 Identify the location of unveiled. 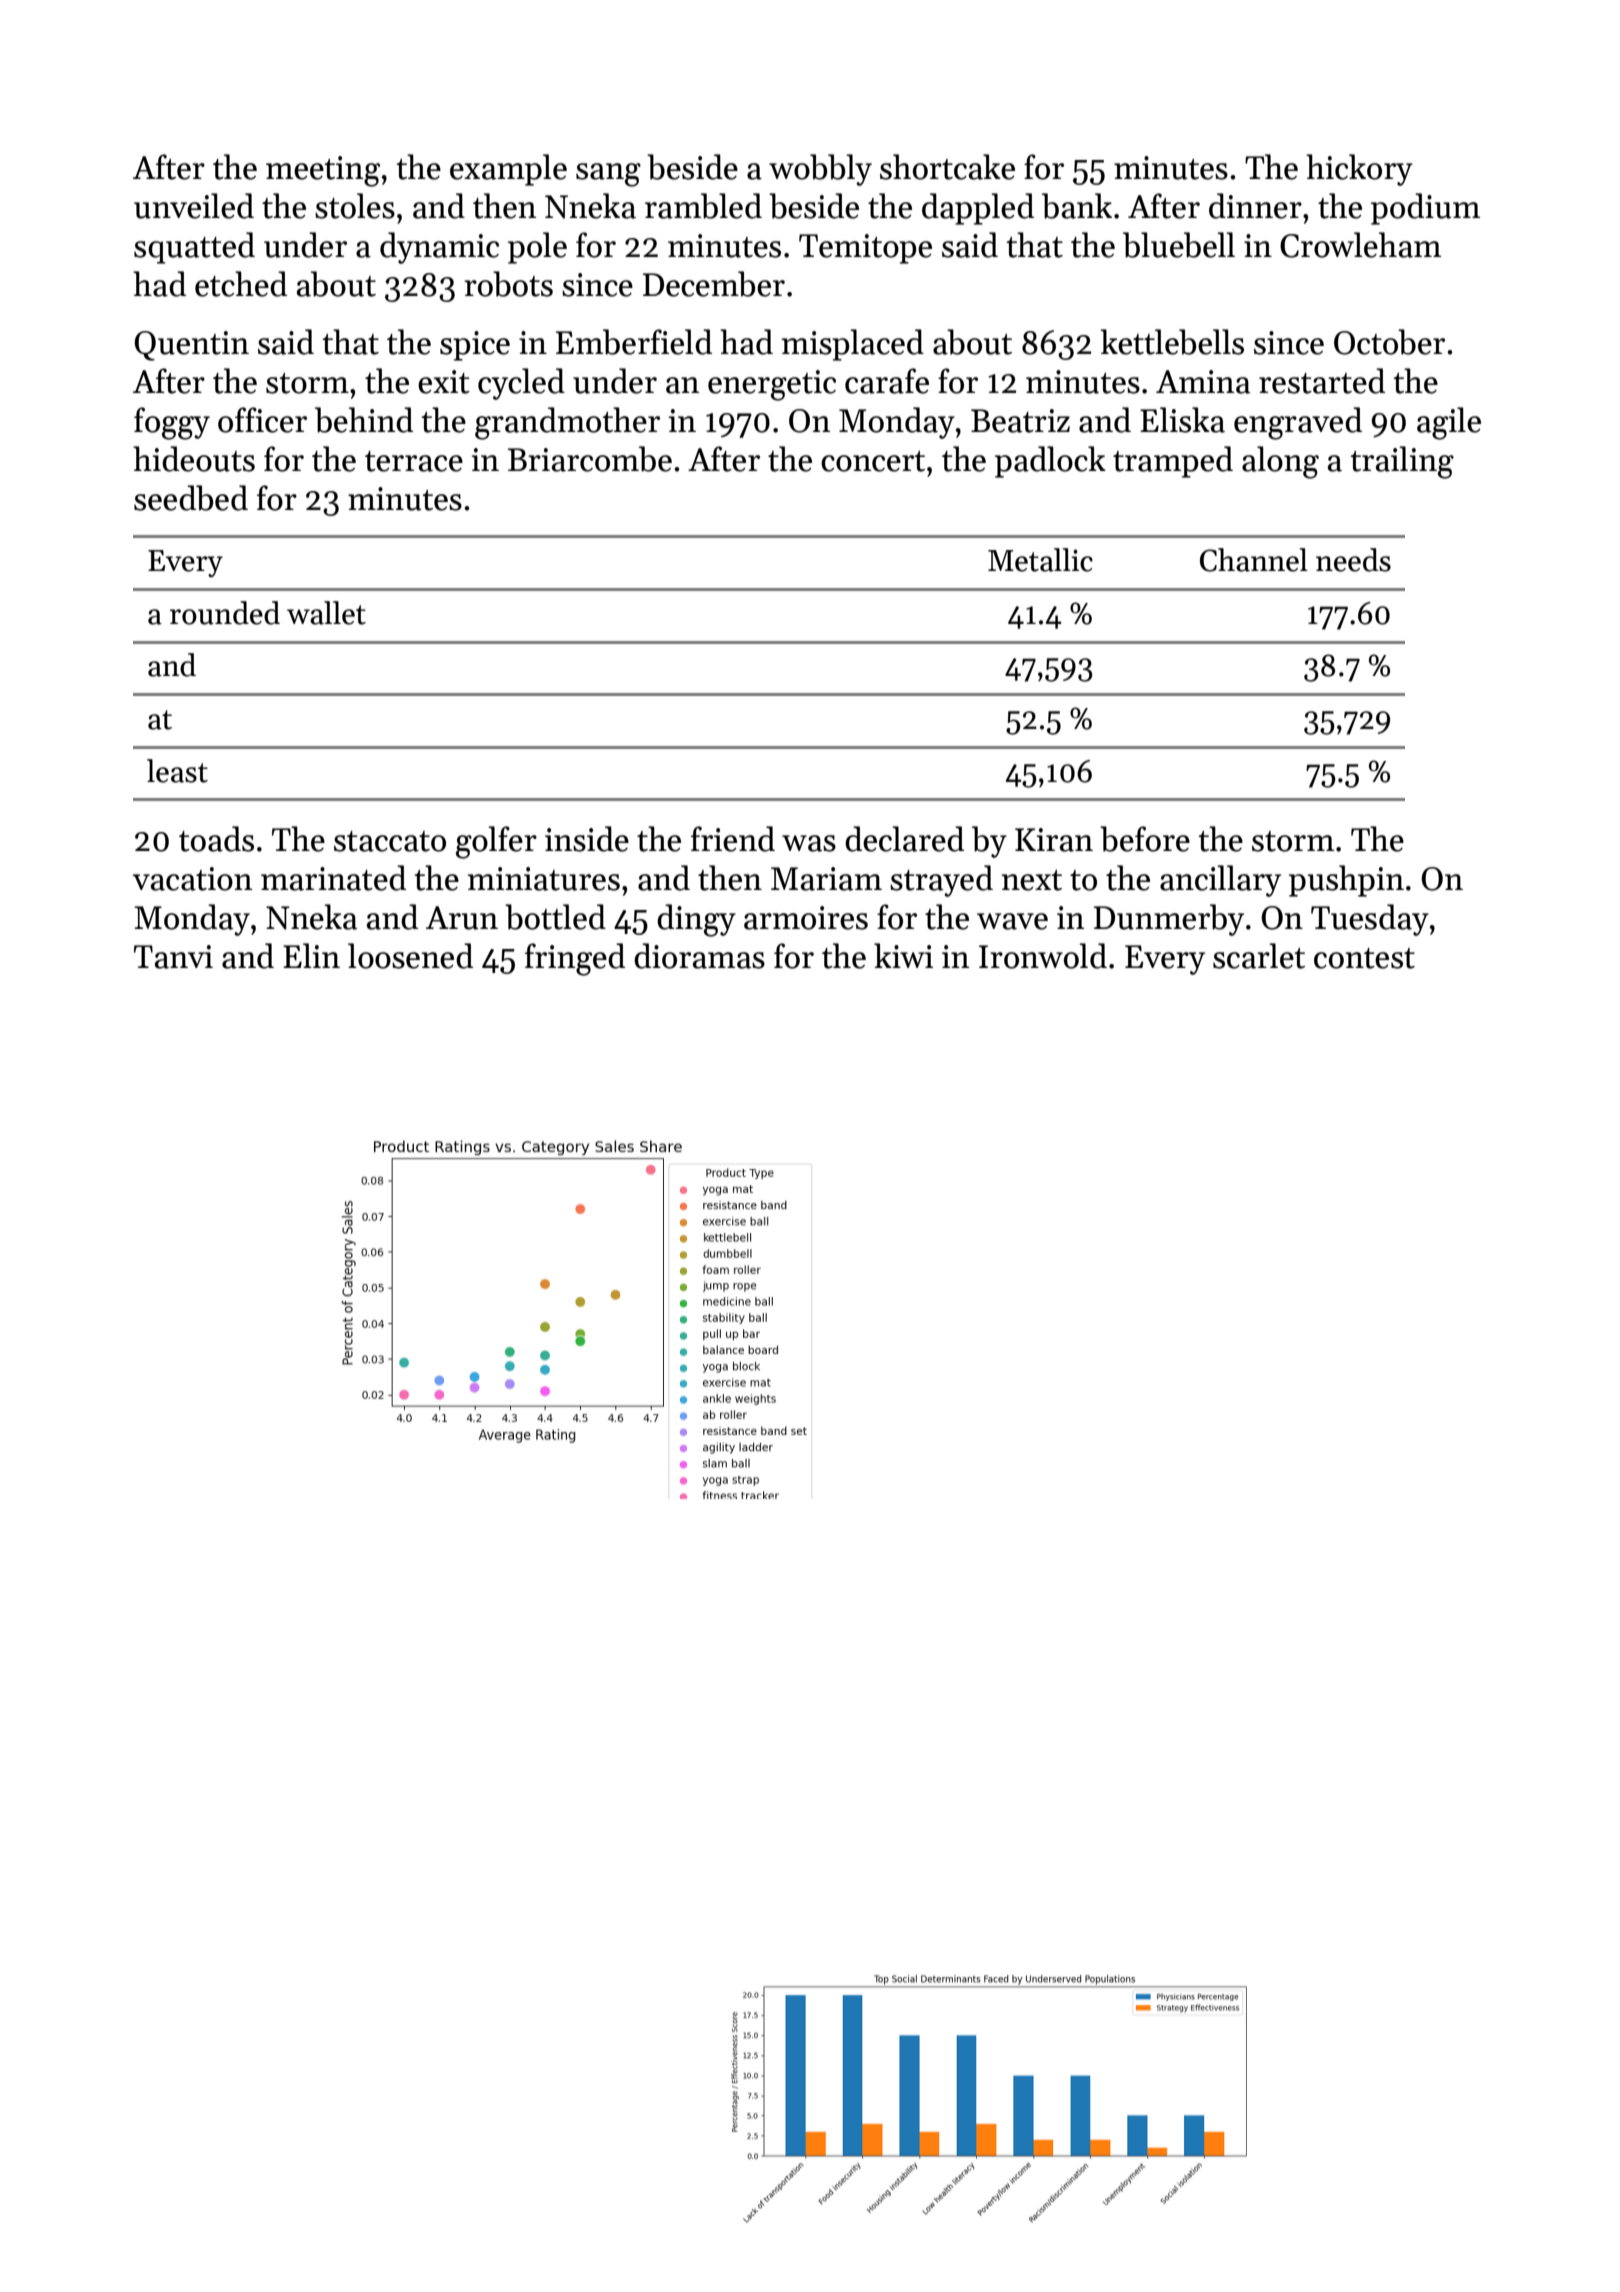
(194, 206).
